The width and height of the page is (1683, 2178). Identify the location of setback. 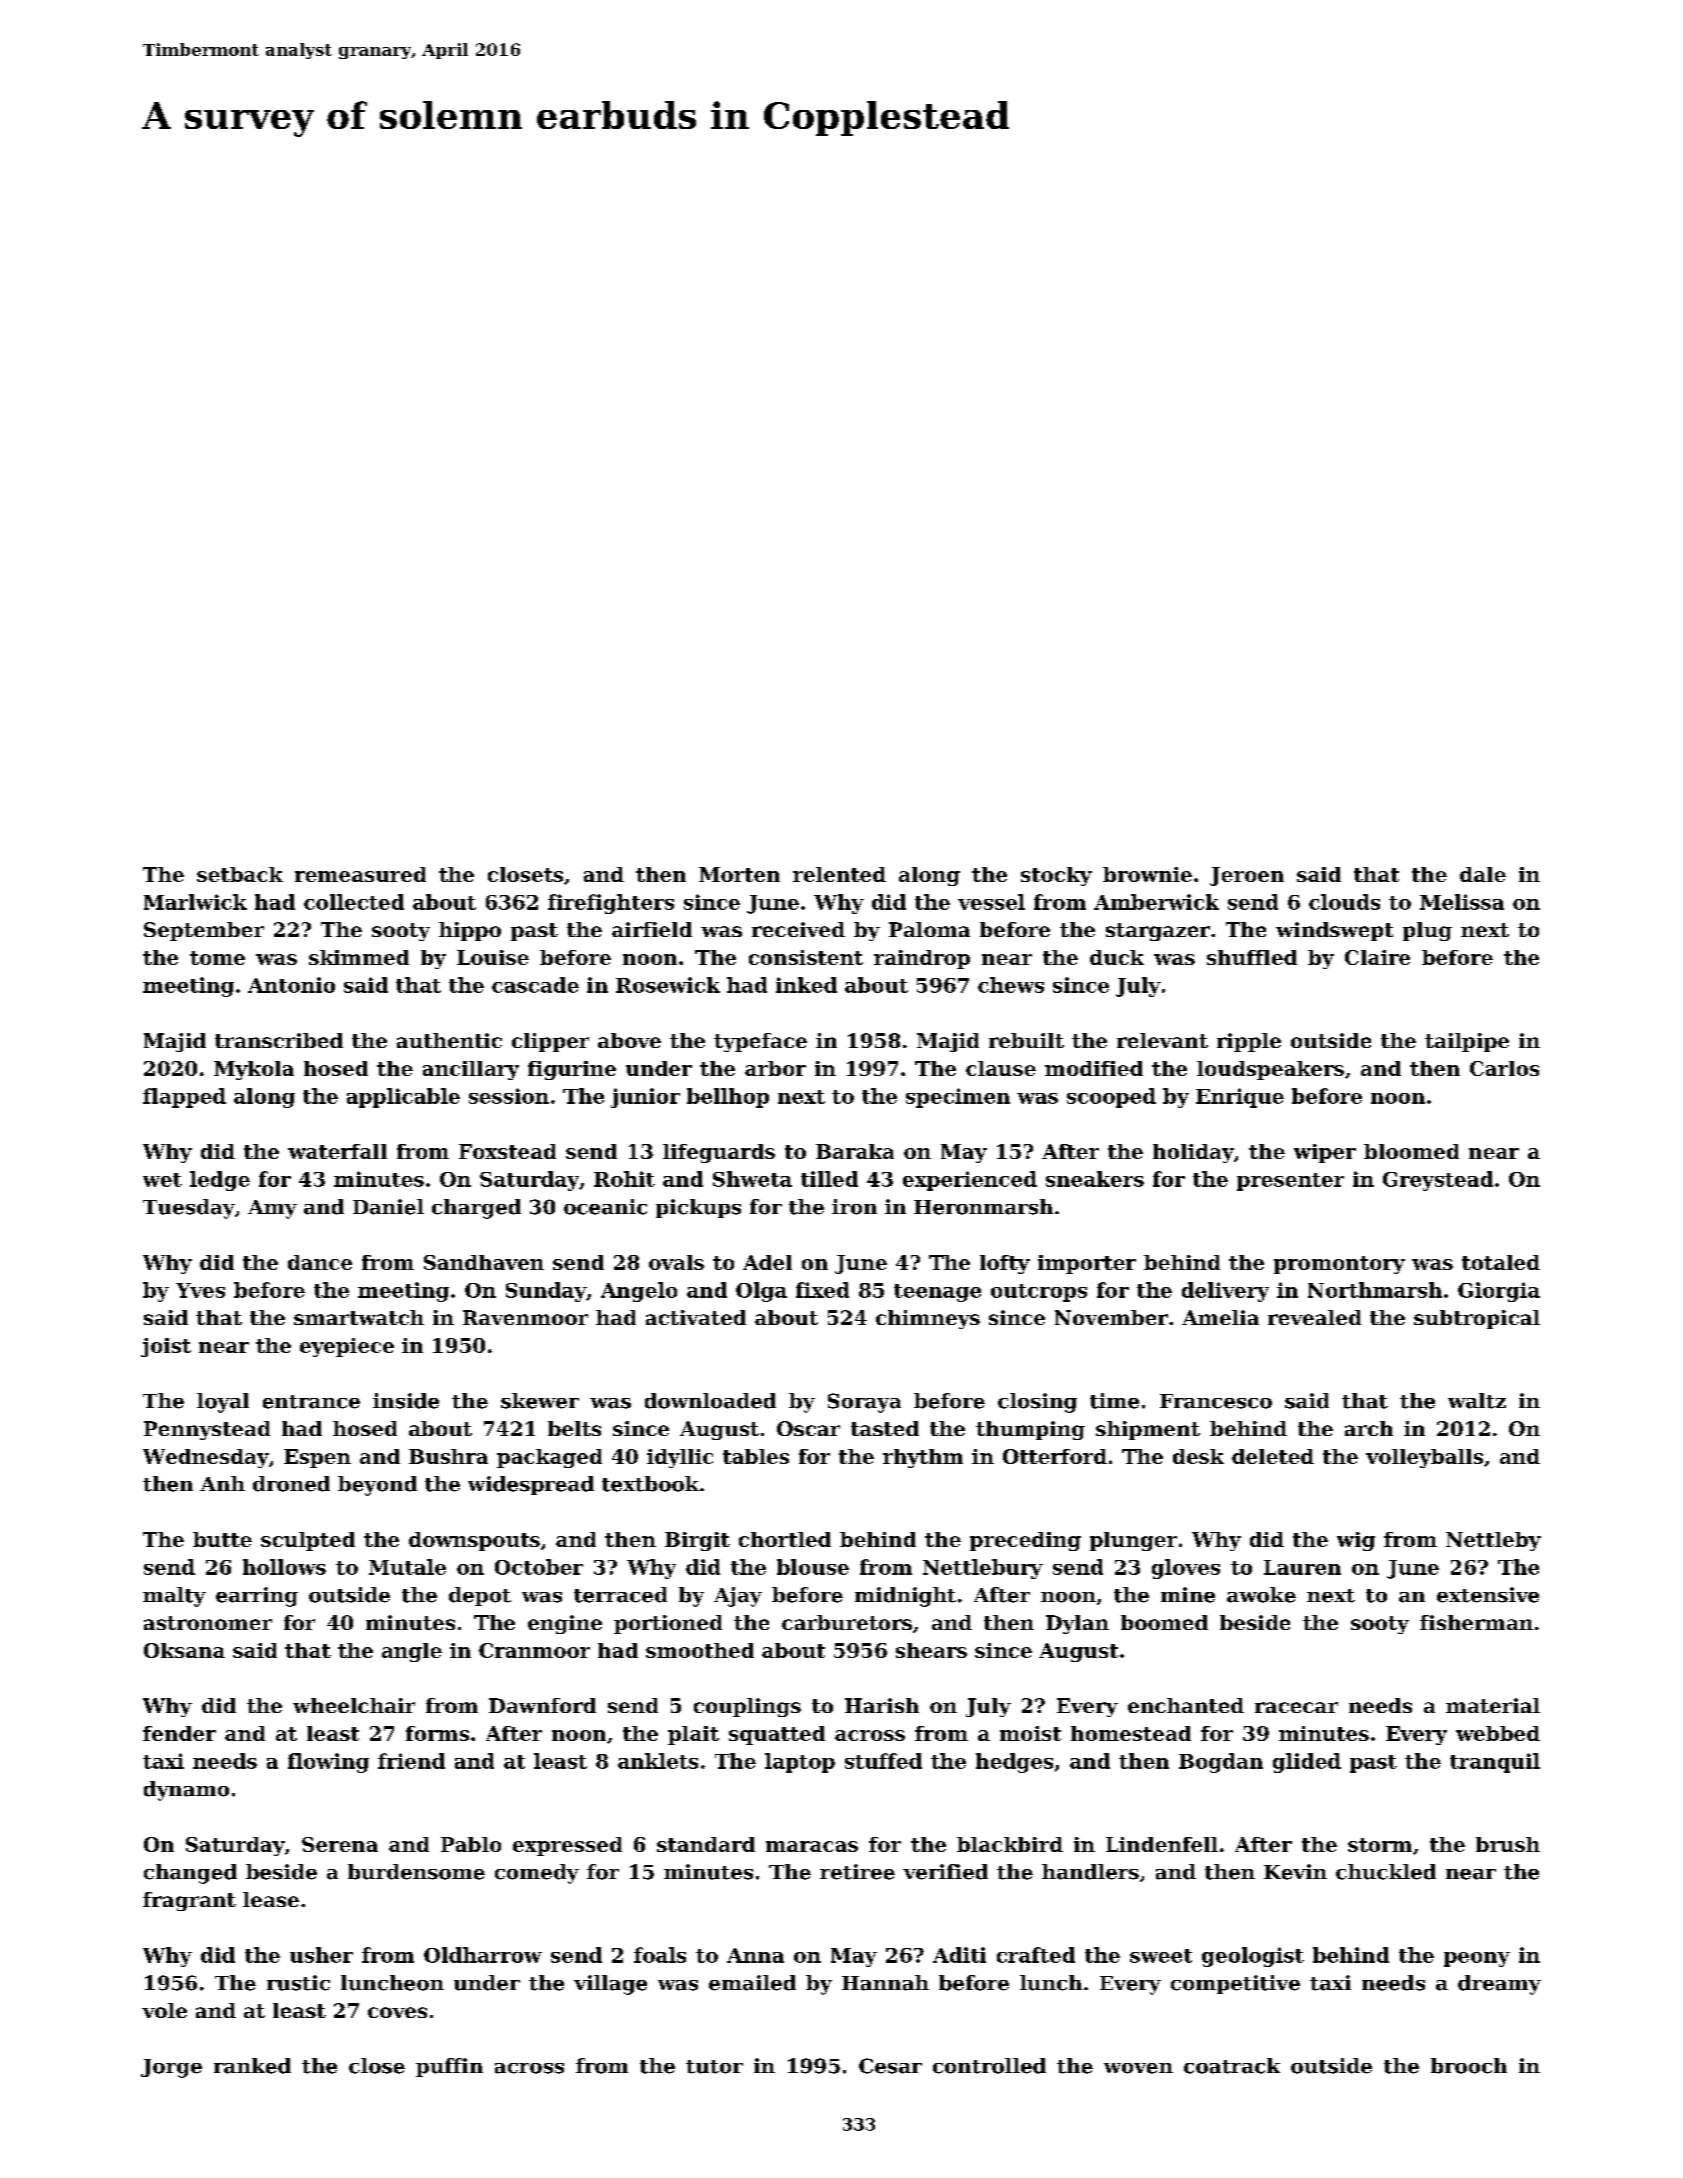
(240, 874).
